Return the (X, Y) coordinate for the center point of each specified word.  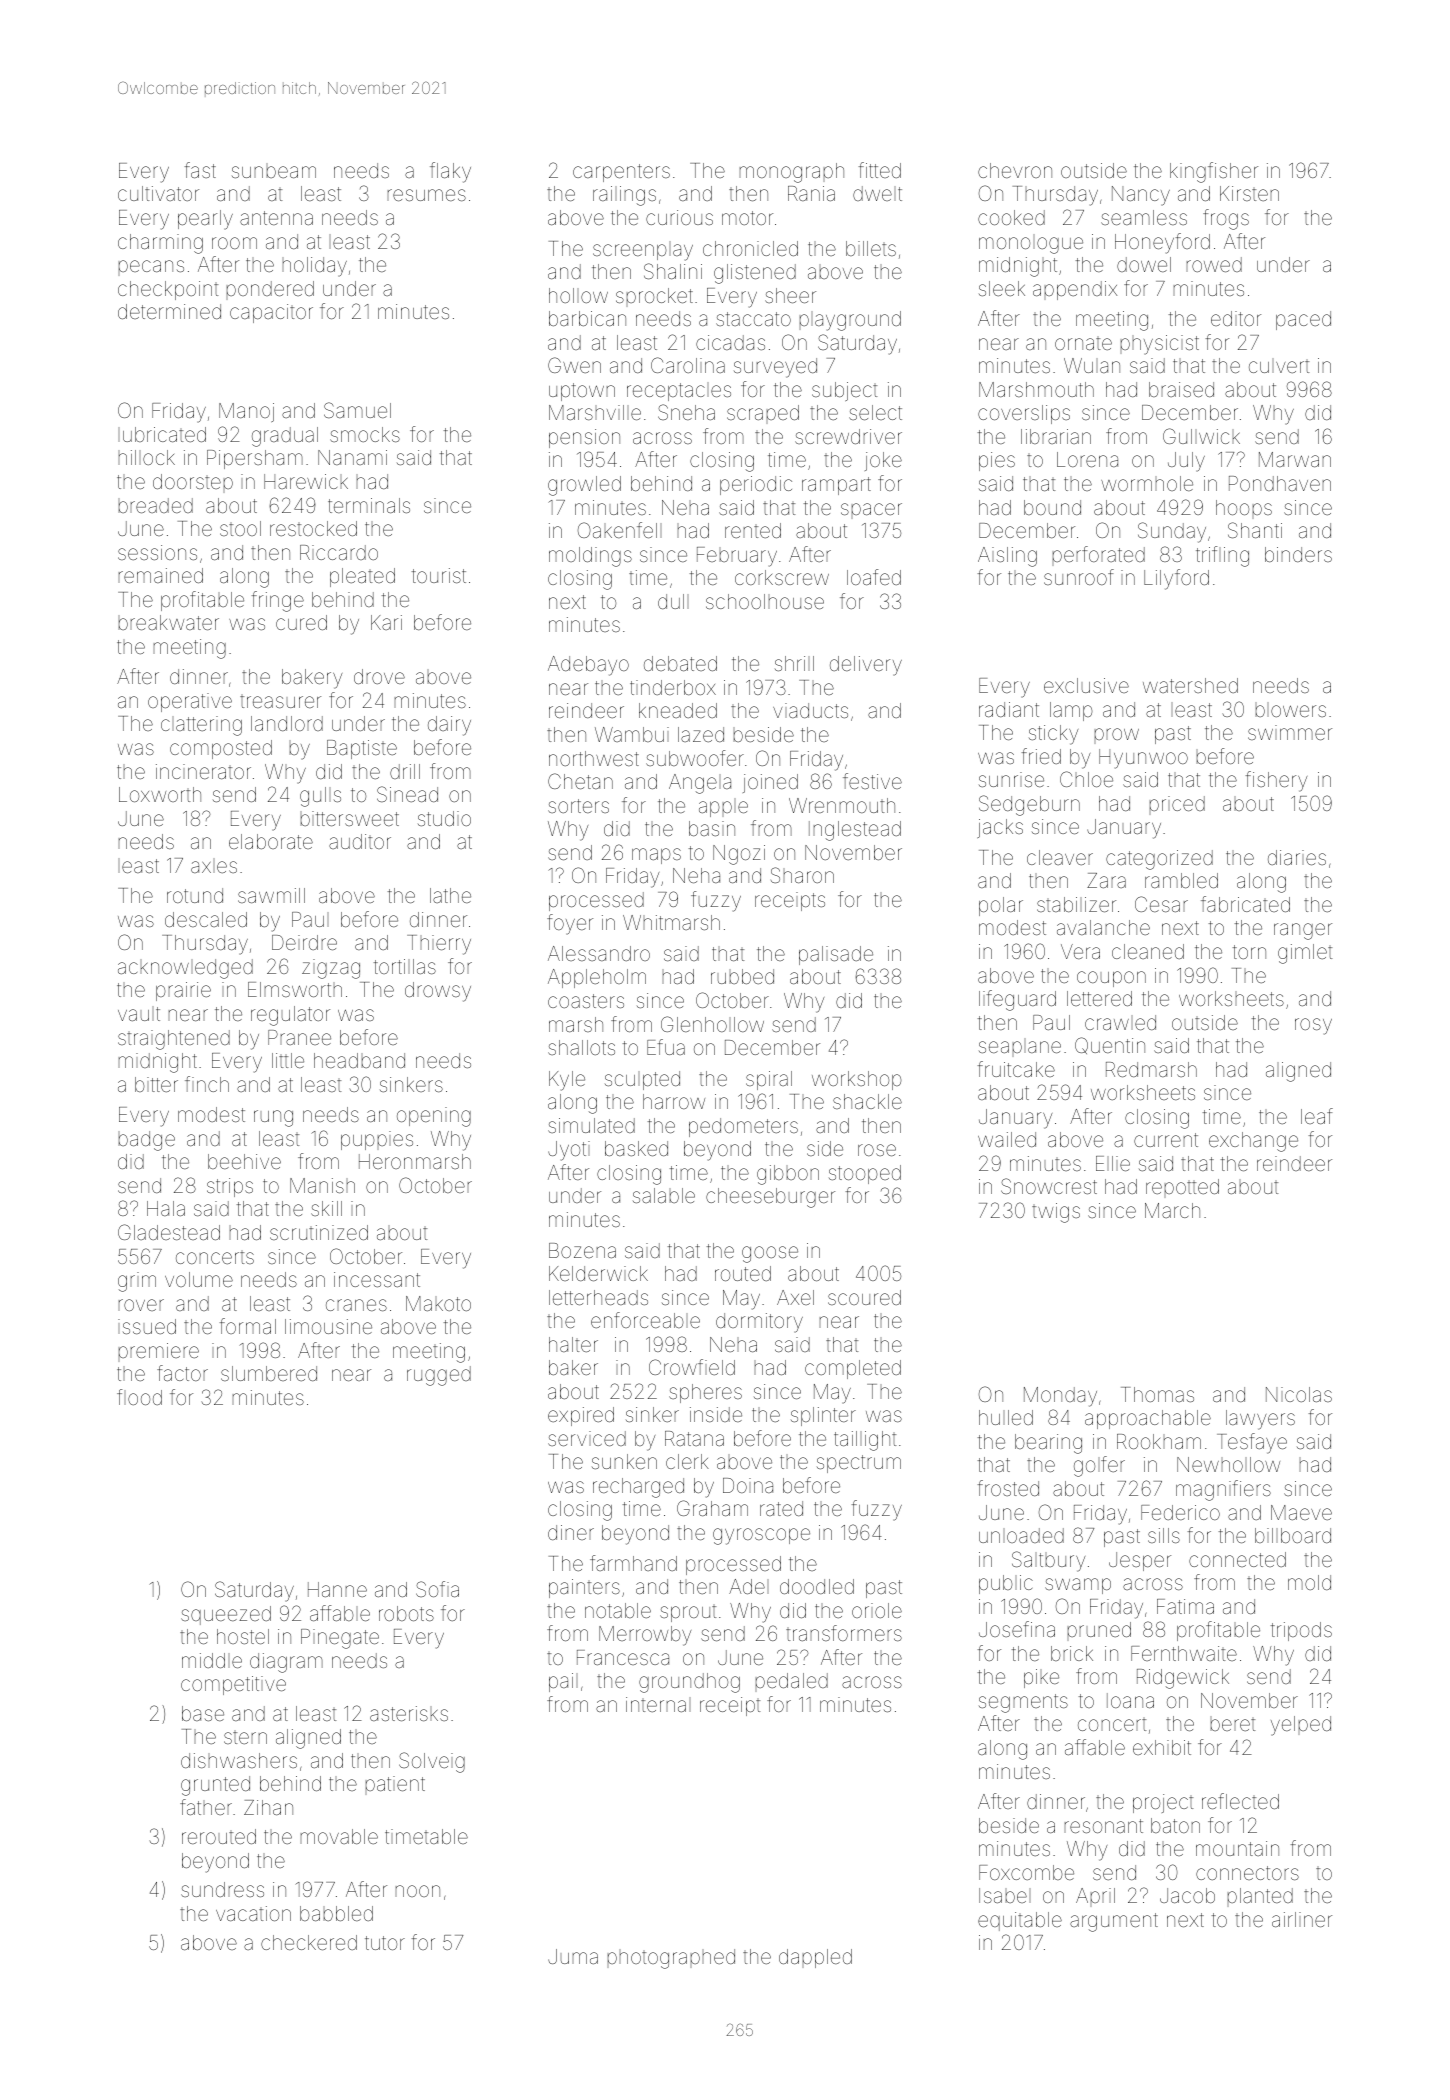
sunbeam (274, 172)
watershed (1190, 685)
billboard (1293, 1535)
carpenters (621, 173)
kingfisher (1214, 172)
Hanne (337, 1589)
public (1006, 1584)
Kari (386, 622)
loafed (874, 577)
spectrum (859, 1464)
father (206, 1807)
